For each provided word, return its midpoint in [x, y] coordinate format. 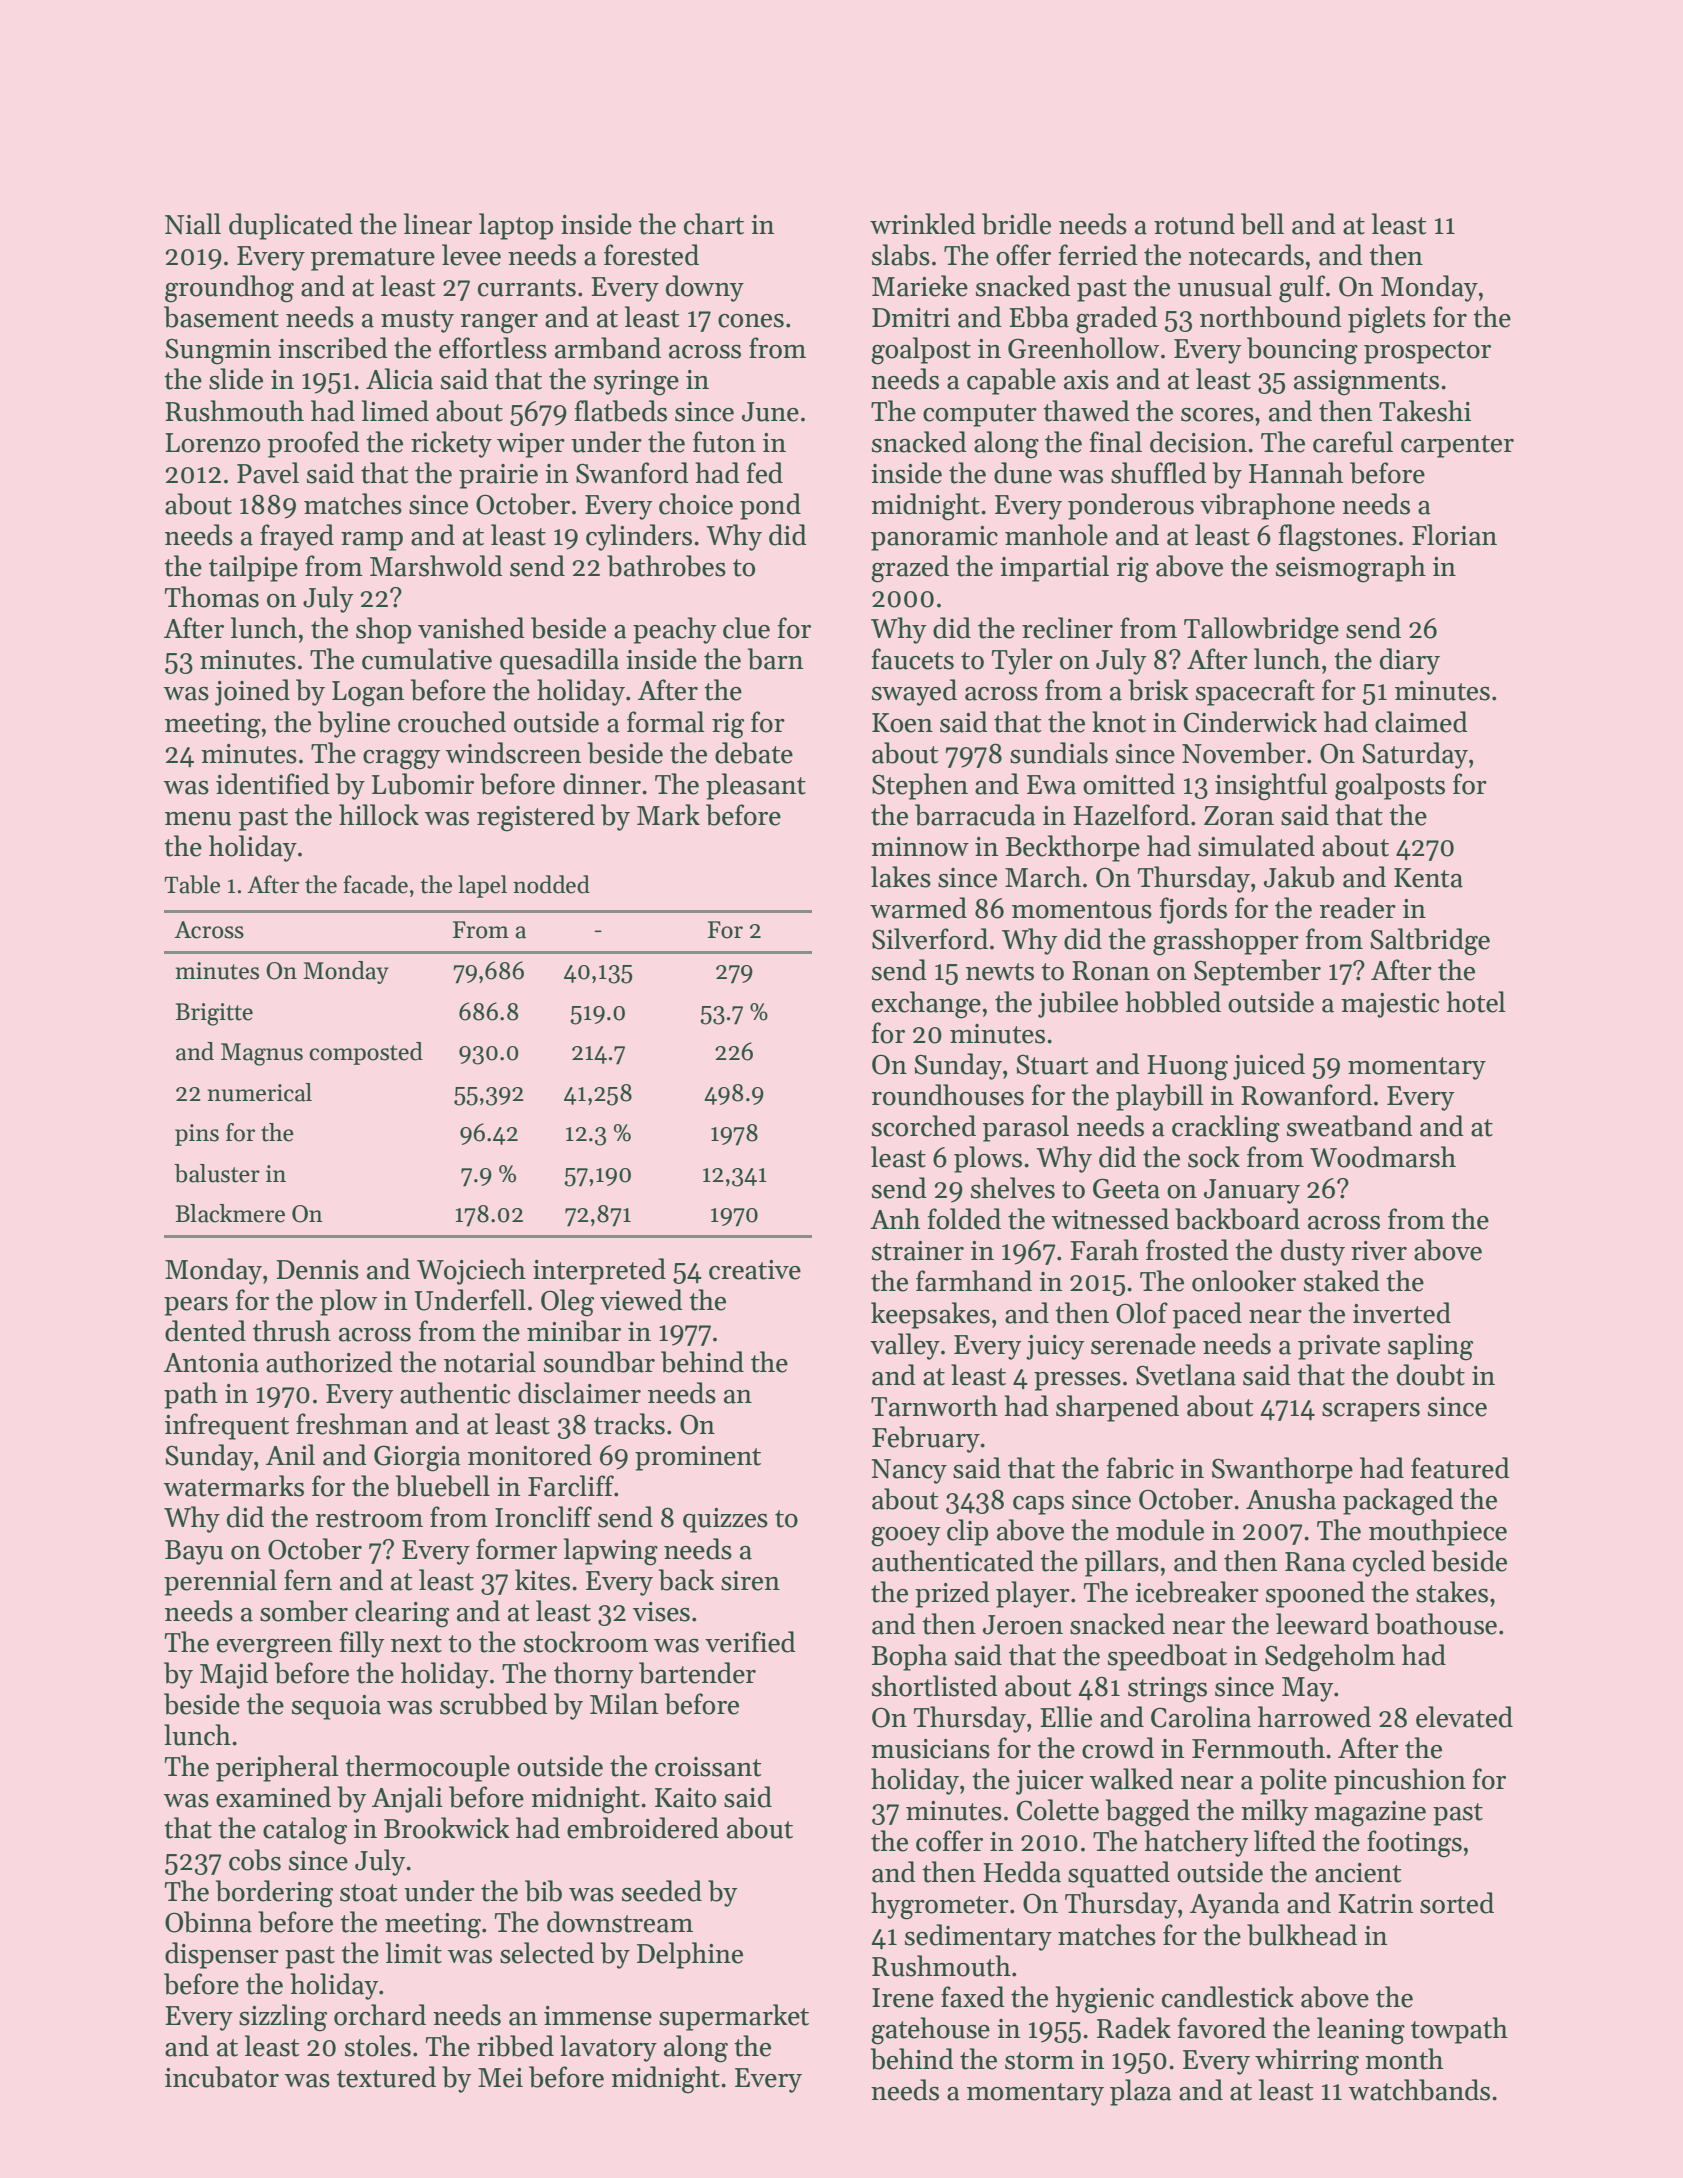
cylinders [639, 537]
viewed [641, 1300]
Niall [193, 224]
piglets [1387, 320]
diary [1410, 661]
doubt [1431, 1375]
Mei [500, 2078]
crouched [452, 722]
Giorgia [417, 1458]
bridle [1016, 224]
